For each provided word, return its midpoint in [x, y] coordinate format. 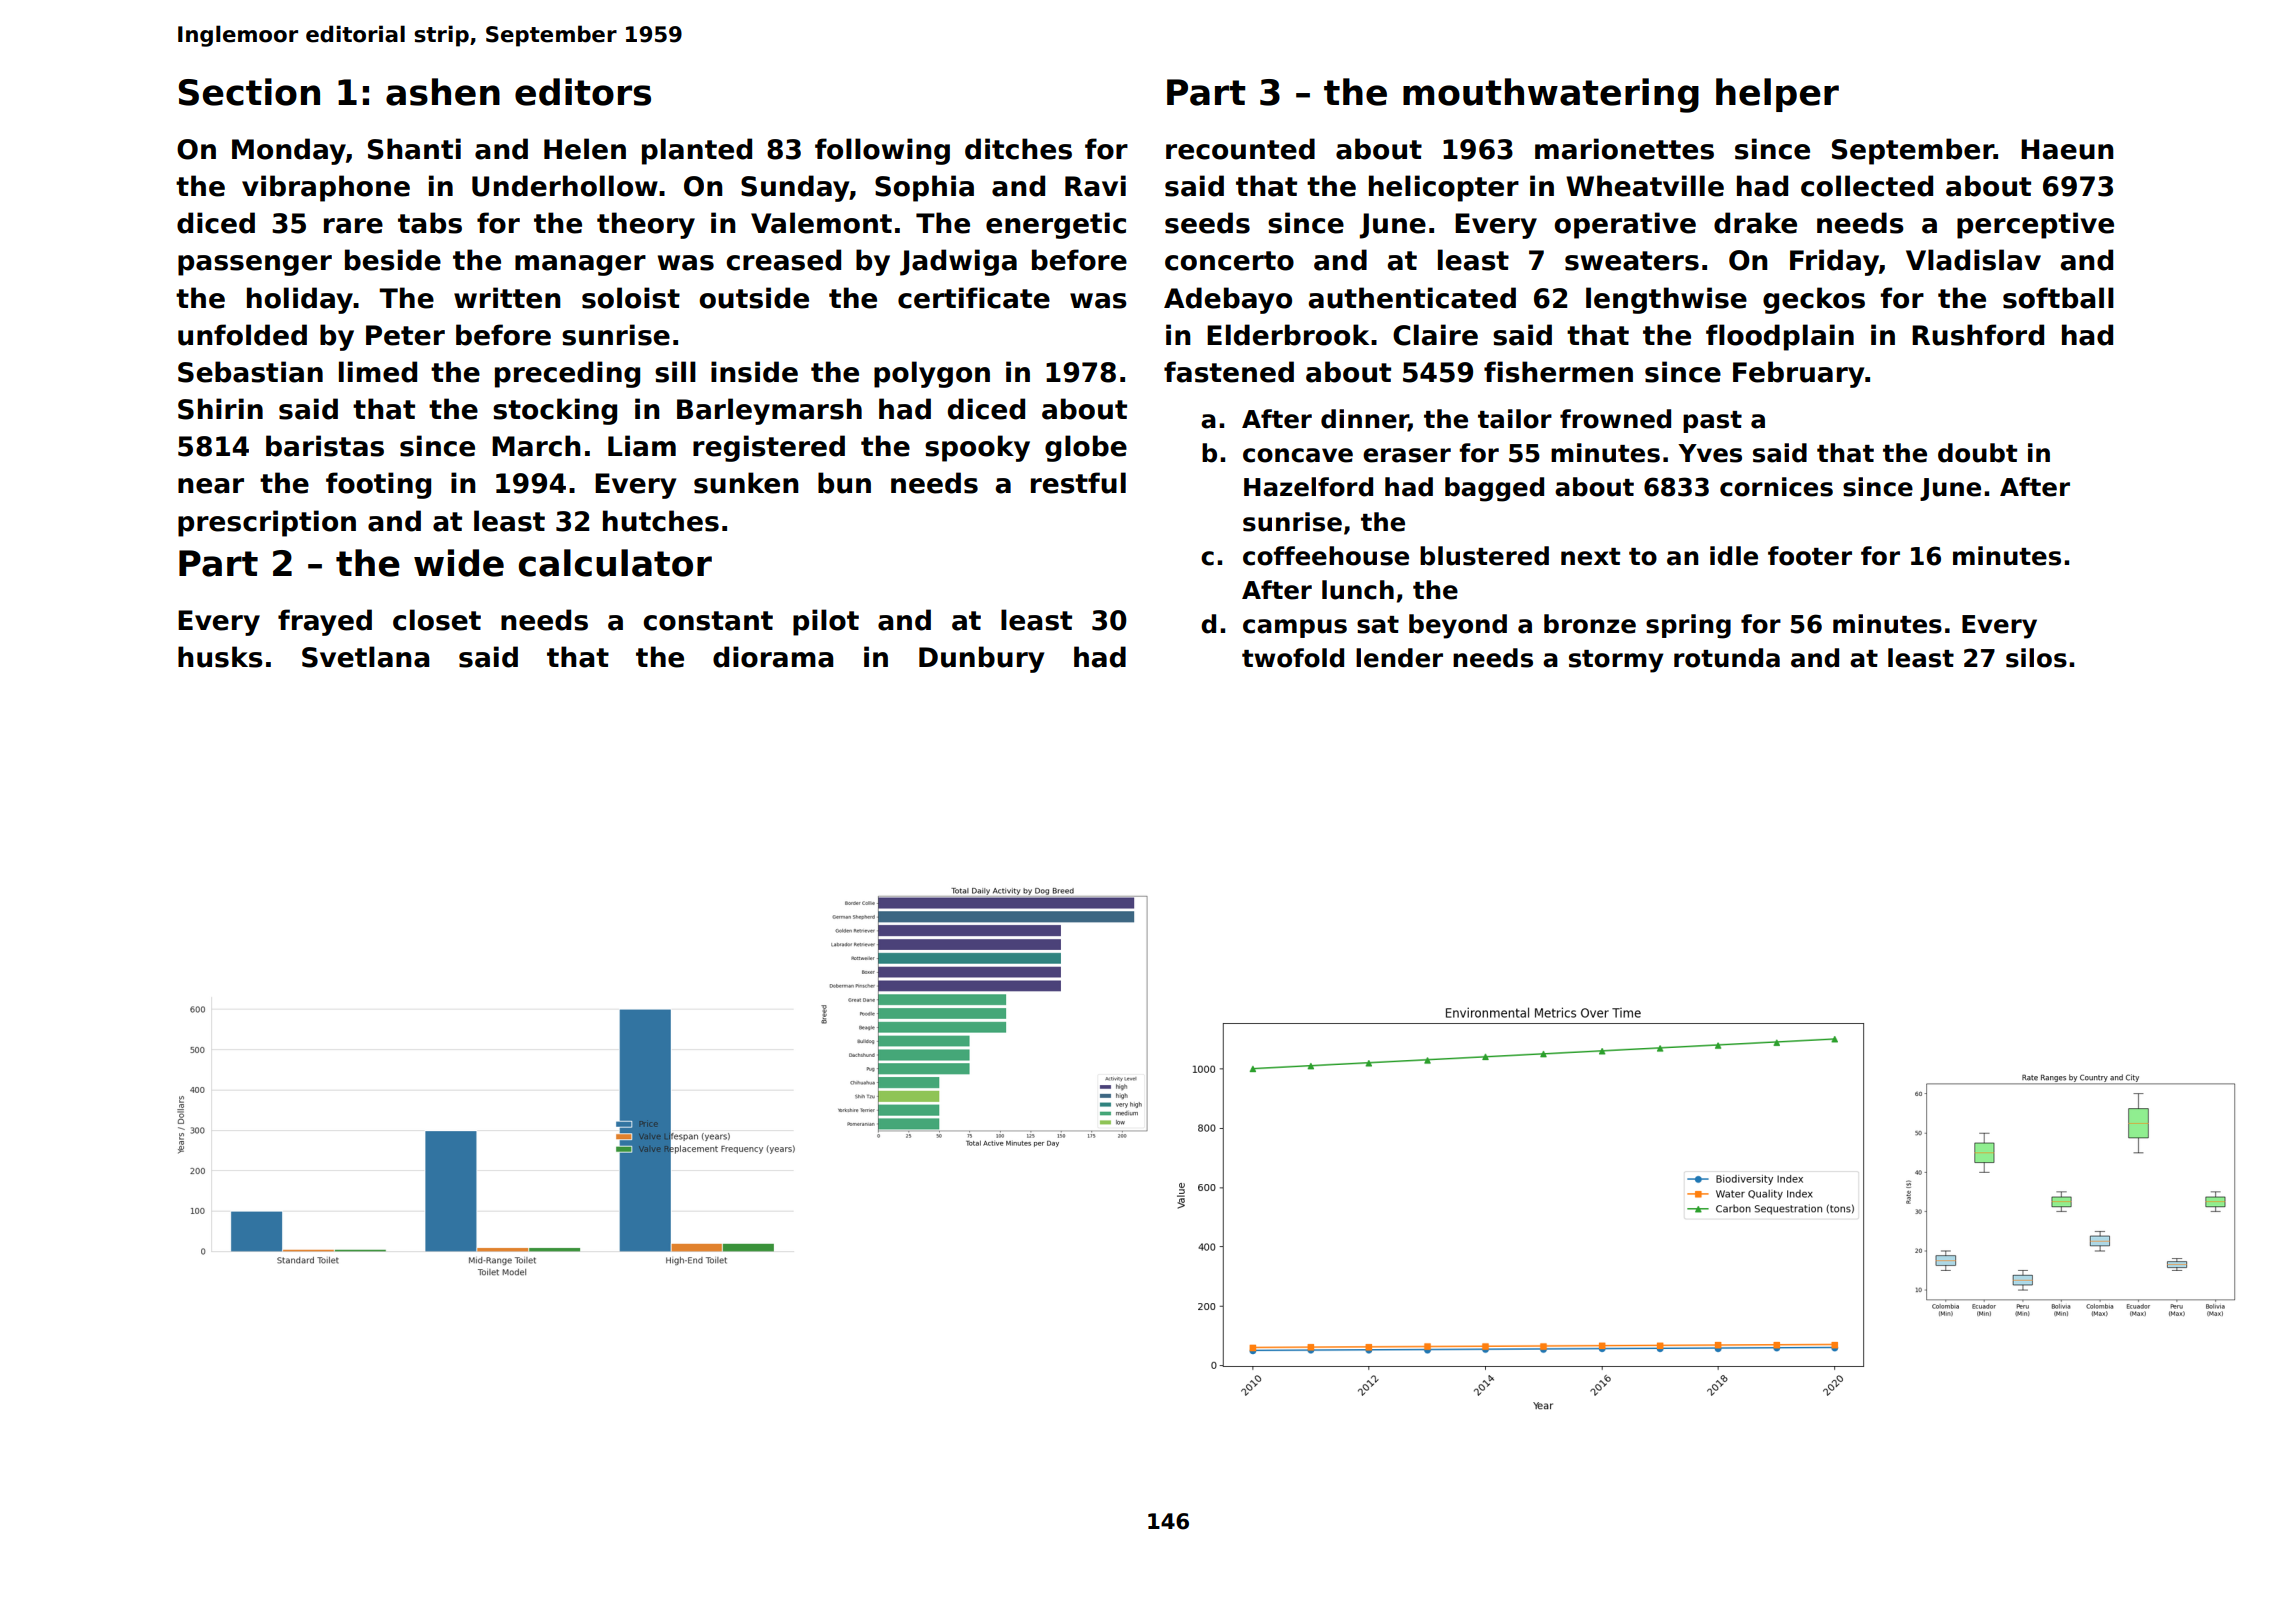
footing [378, 485]
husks [220, 657]
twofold [1293, 658]
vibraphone [326, 188]
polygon [932, 374]
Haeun [2067, 149]
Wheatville [1645, 186]
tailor [1515, 419]
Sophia [924, 188]
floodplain [1780, 337]
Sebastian [250, 372]
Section [249, 92]
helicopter [1444, 188]
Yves [1710, 453]
